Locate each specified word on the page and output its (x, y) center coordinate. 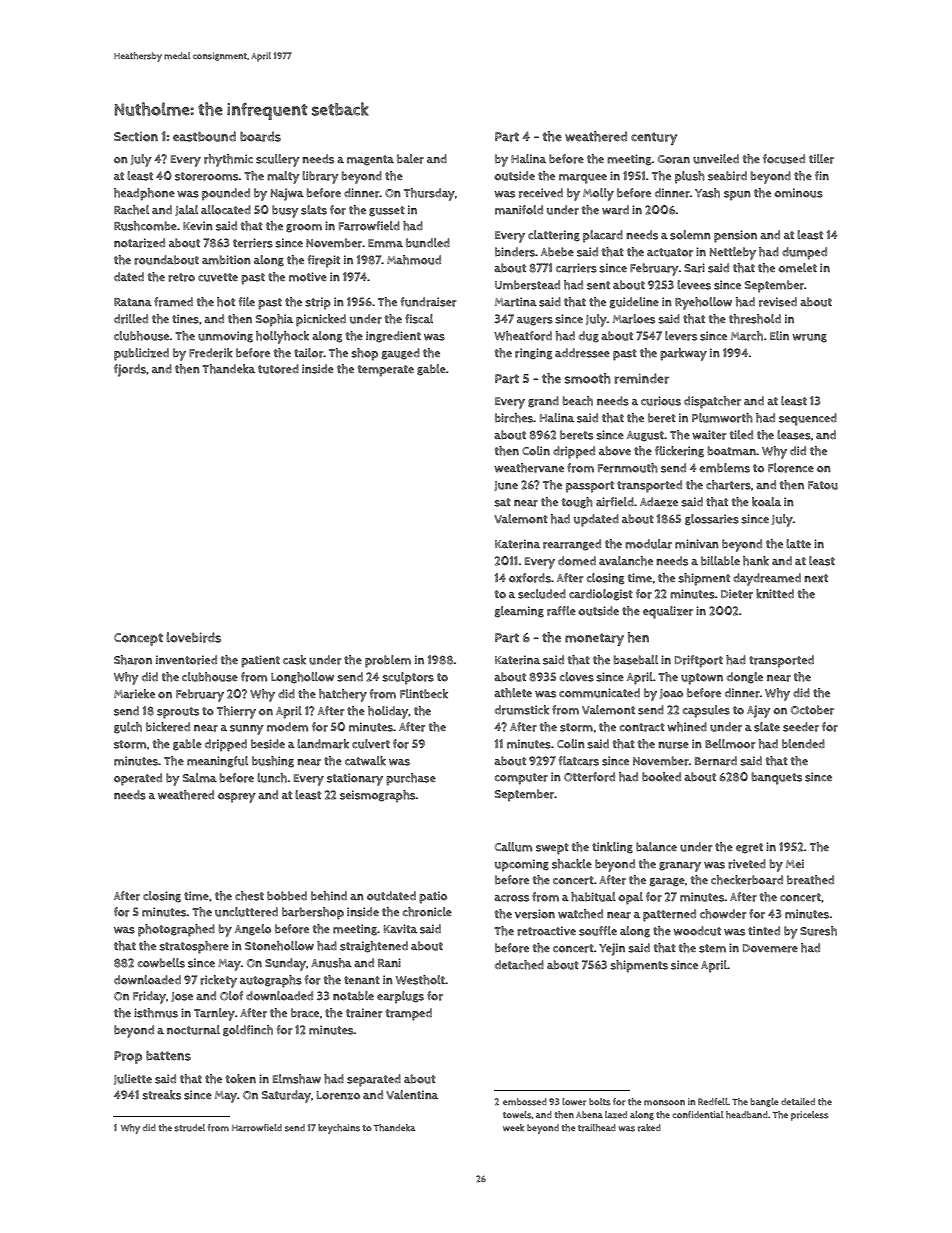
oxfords (530, 578)
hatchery (343, 695)
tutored (278, 369)
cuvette (218, 277)
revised (778, 302)
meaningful (217, 762)
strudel (189, 1128)
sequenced (808, 419)
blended (803, 743)
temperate (386, 371)
